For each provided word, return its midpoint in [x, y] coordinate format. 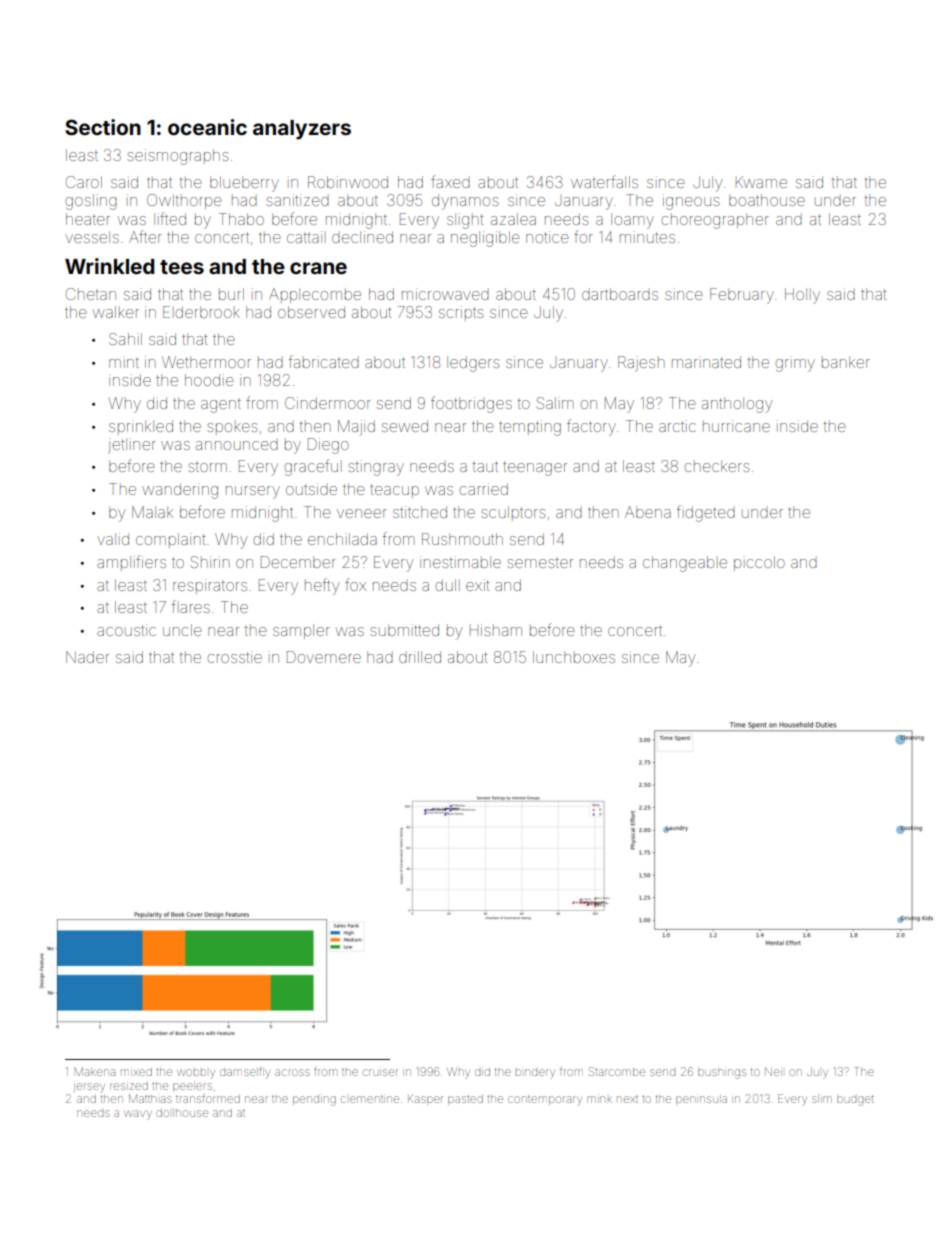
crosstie [235, 657]
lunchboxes [574, 657]
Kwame [761, 182]
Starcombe [617, 1071]
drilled [420, 657]
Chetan [91, 294]
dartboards [620, 294]
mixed [136, 1072]
